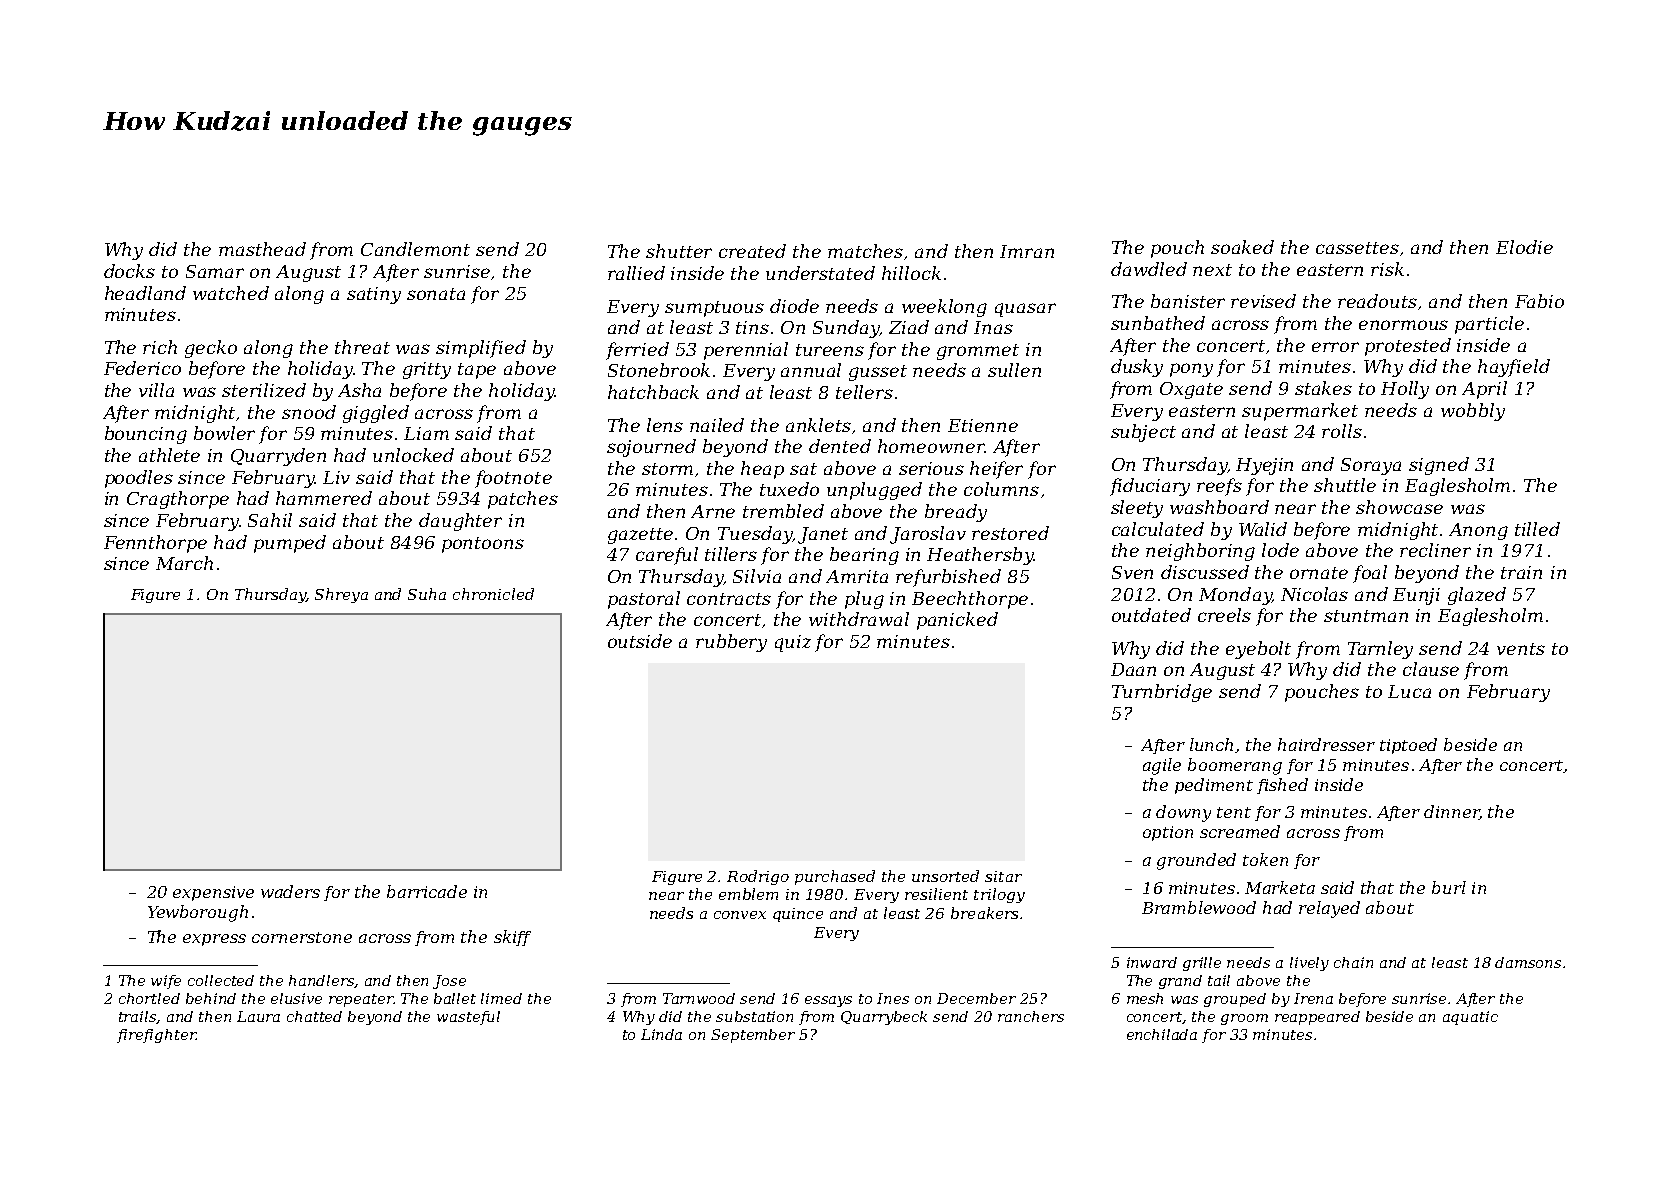 Image resolution: width=1673 pixels, height=1183 pixels. I want to click on collected, so click(221, 980).
